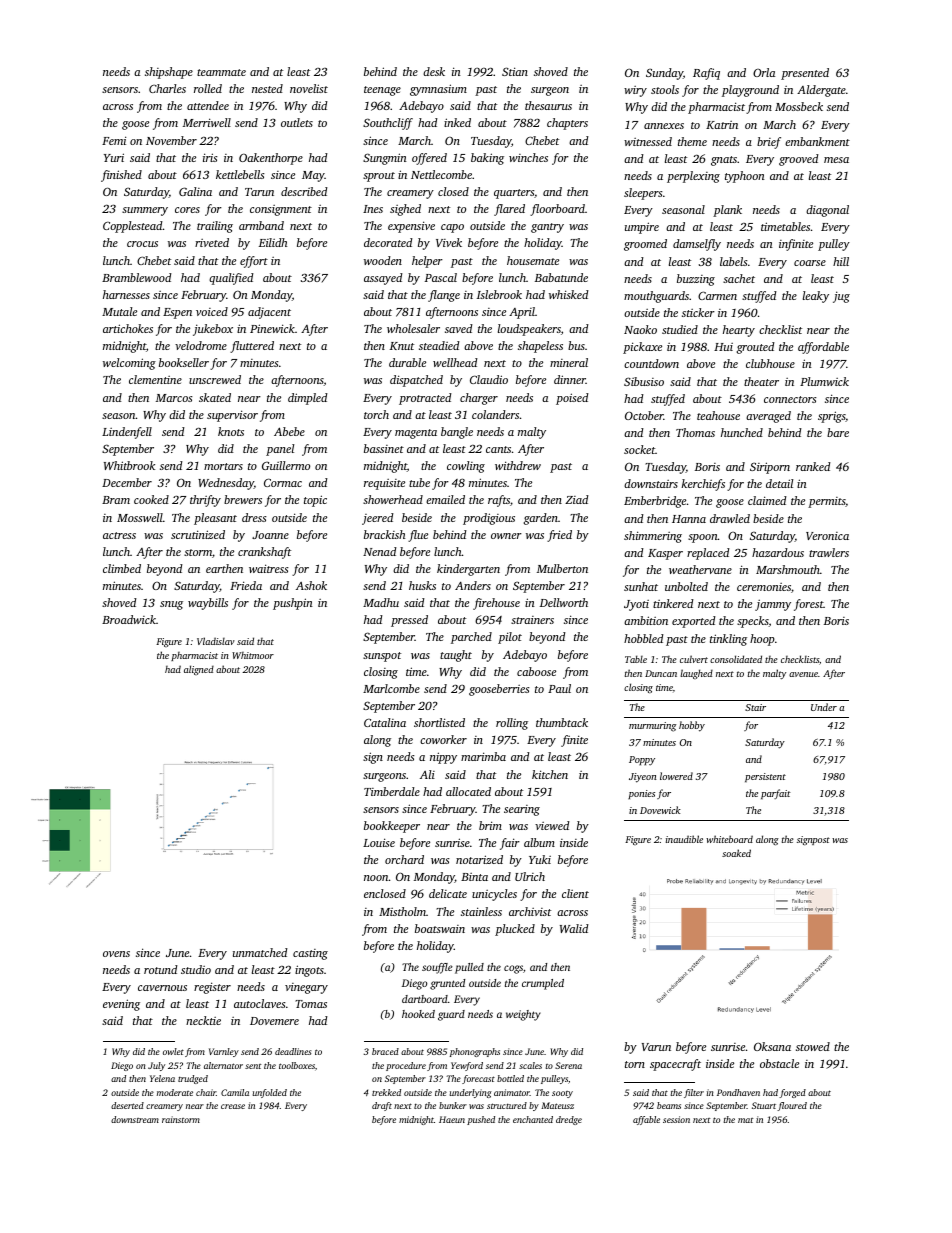  What do you see at coordinates (274, 1021) in the screenshot?
I see `Dovemere` at bounding box center [274, 1021].
